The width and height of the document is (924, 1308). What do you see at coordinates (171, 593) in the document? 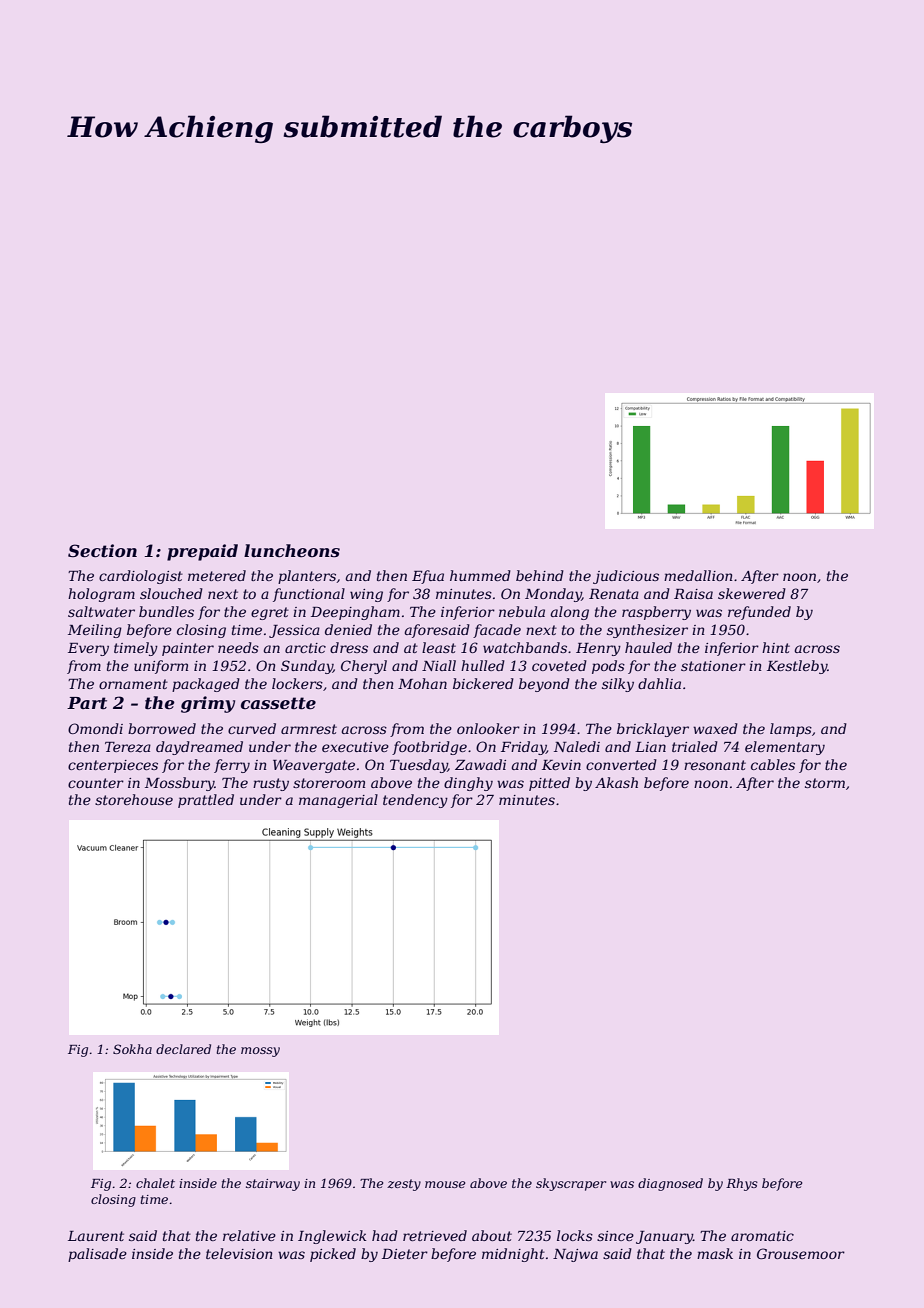
I see `slouched` at bounding box center [171, 593].
